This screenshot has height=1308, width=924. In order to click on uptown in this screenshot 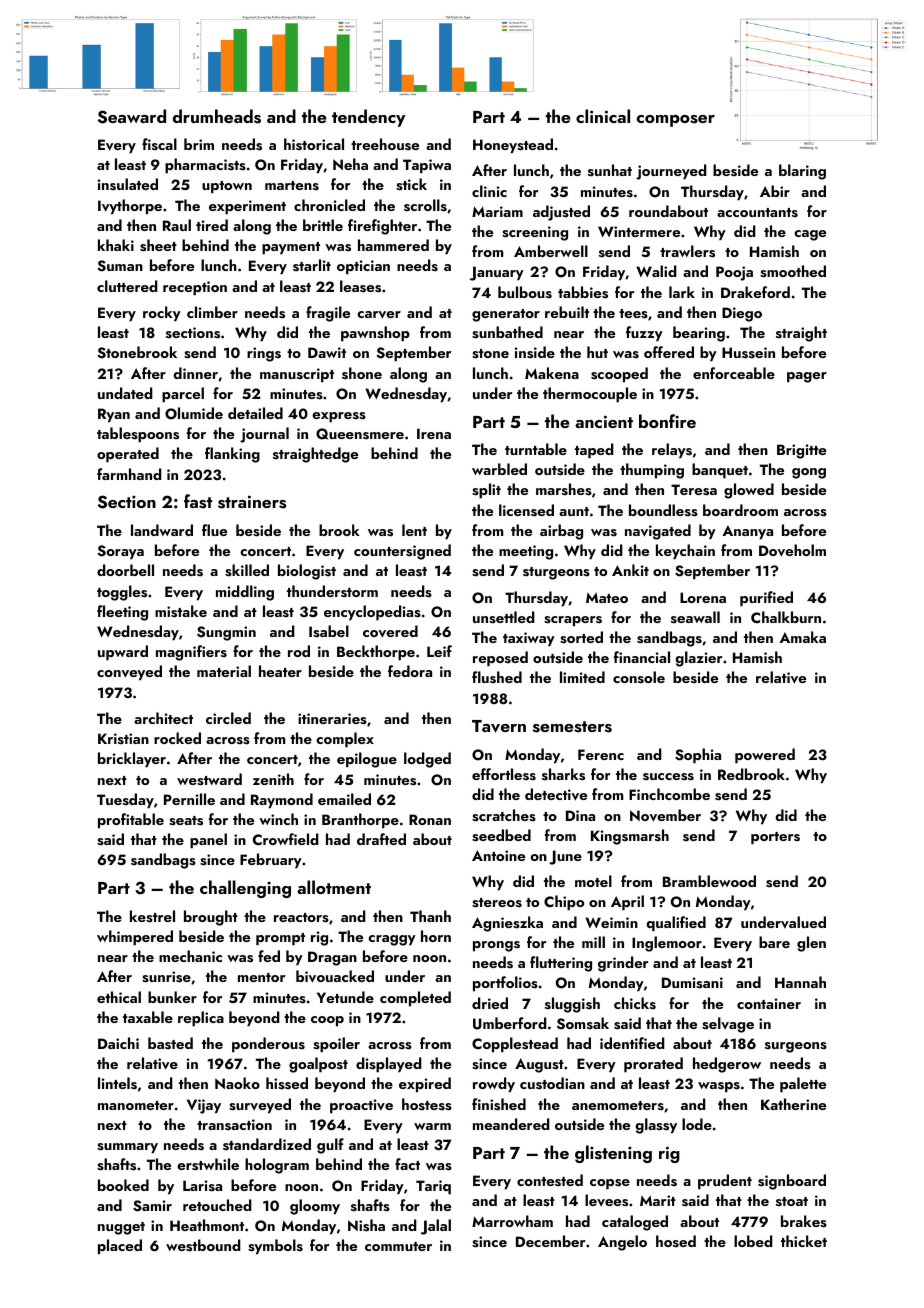, I will do `click(227, 187)`.
